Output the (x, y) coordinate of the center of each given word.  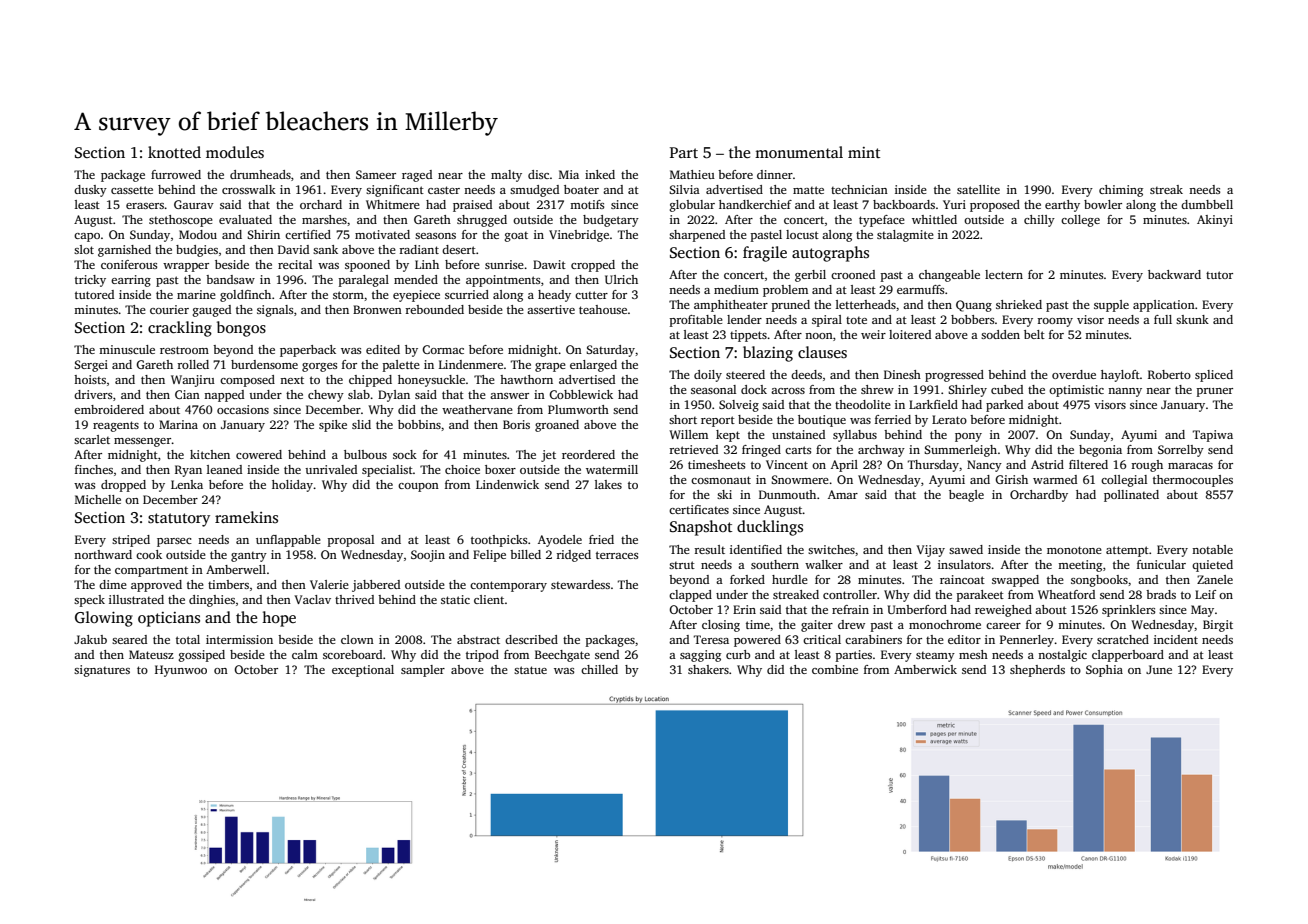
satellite (978, 189)
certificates (699, 509)
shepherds (1037, 671)
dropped (123, 486)
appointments (503, 281)
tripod (482, 656)
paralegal (364, 281)
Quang (974, 306)
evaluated (245, 219)
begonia (1100, 451)
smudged (534, 191)
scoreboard (352, 654)
